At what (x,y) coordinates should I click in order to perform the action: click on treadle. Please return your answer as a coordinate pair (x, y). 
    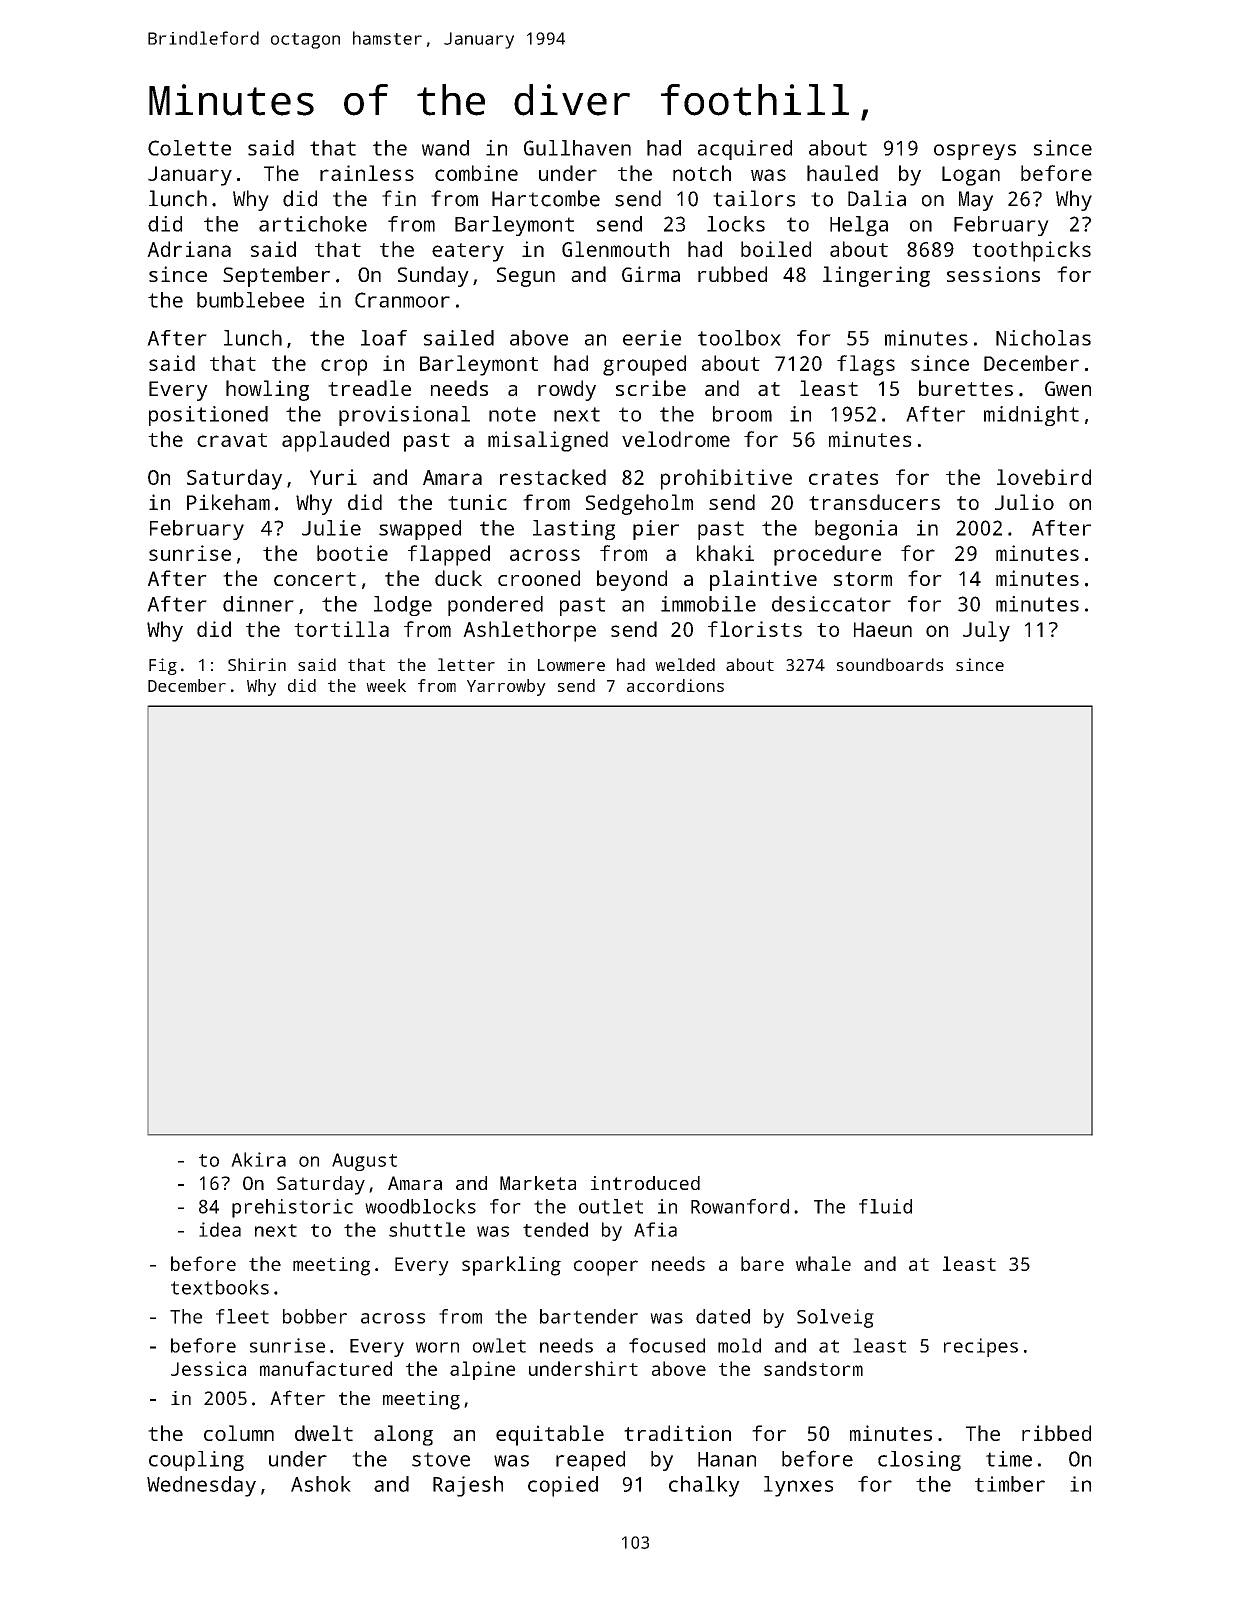
    Looking at the image, I should click on (369, 388).
